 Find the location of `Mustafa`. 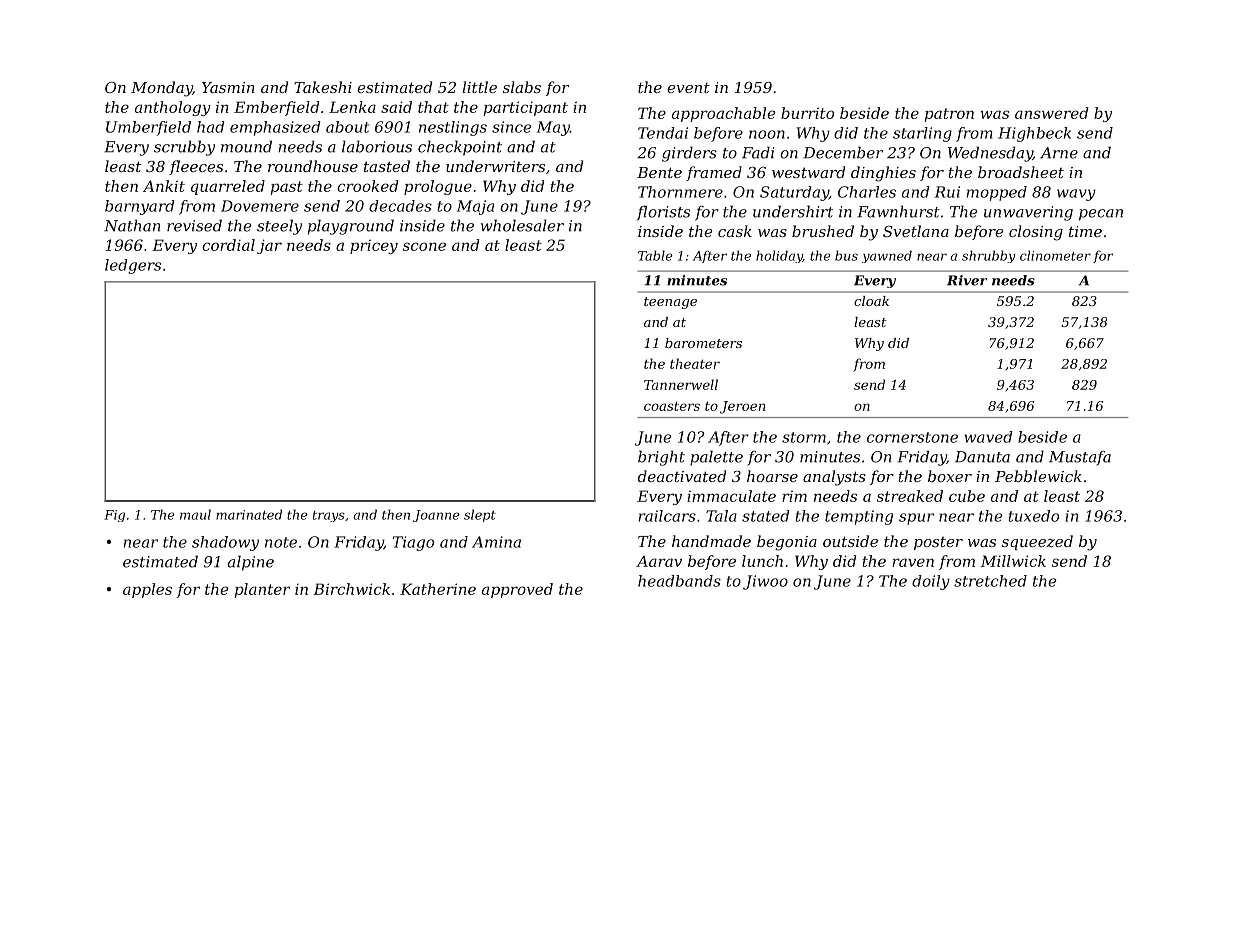

Mustafa is located at coordinates (1080, 458).
